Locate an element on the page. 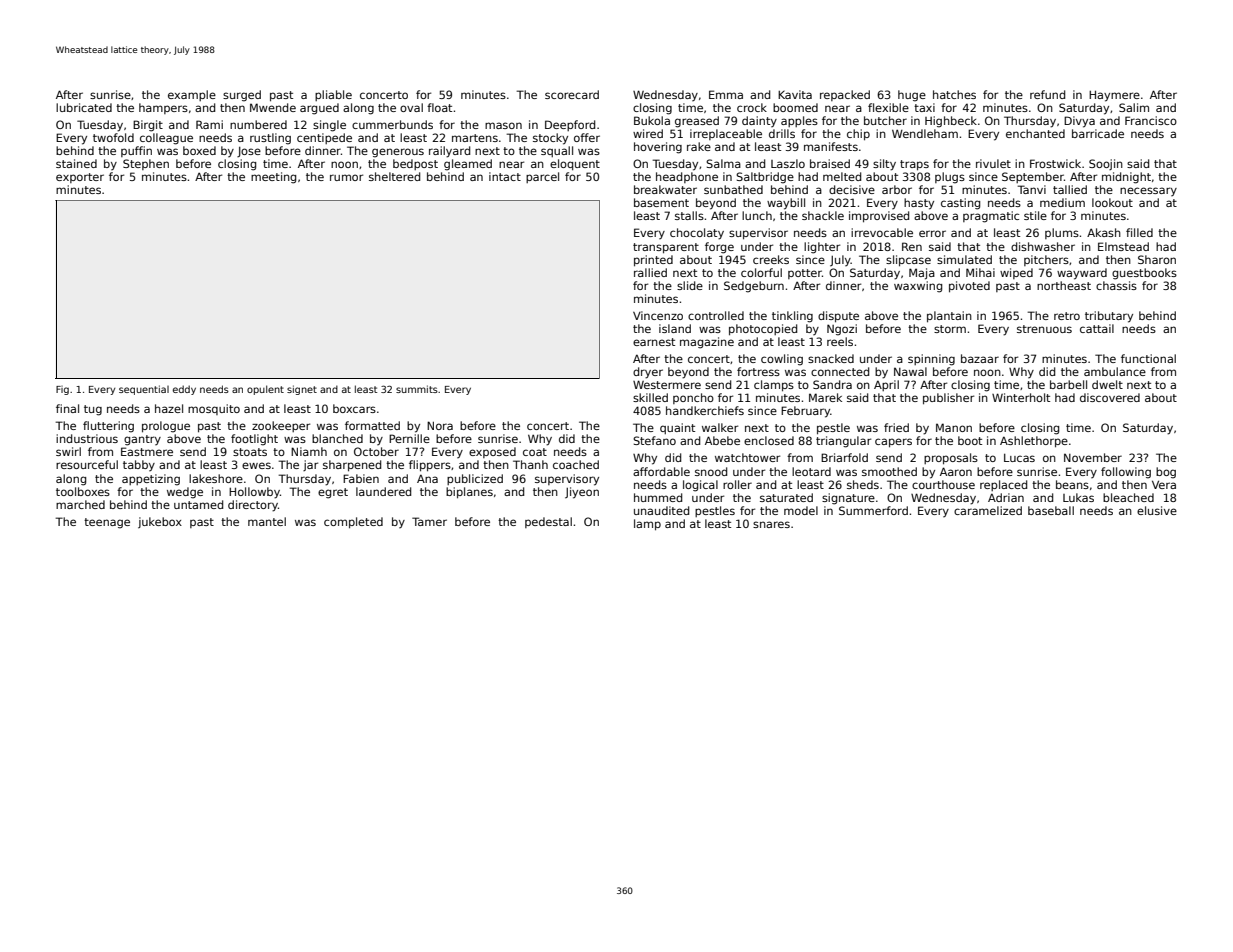 Image resolution: width=1233 pixels, height=952 pixels. meeting is located at coordinates (273, 178).
